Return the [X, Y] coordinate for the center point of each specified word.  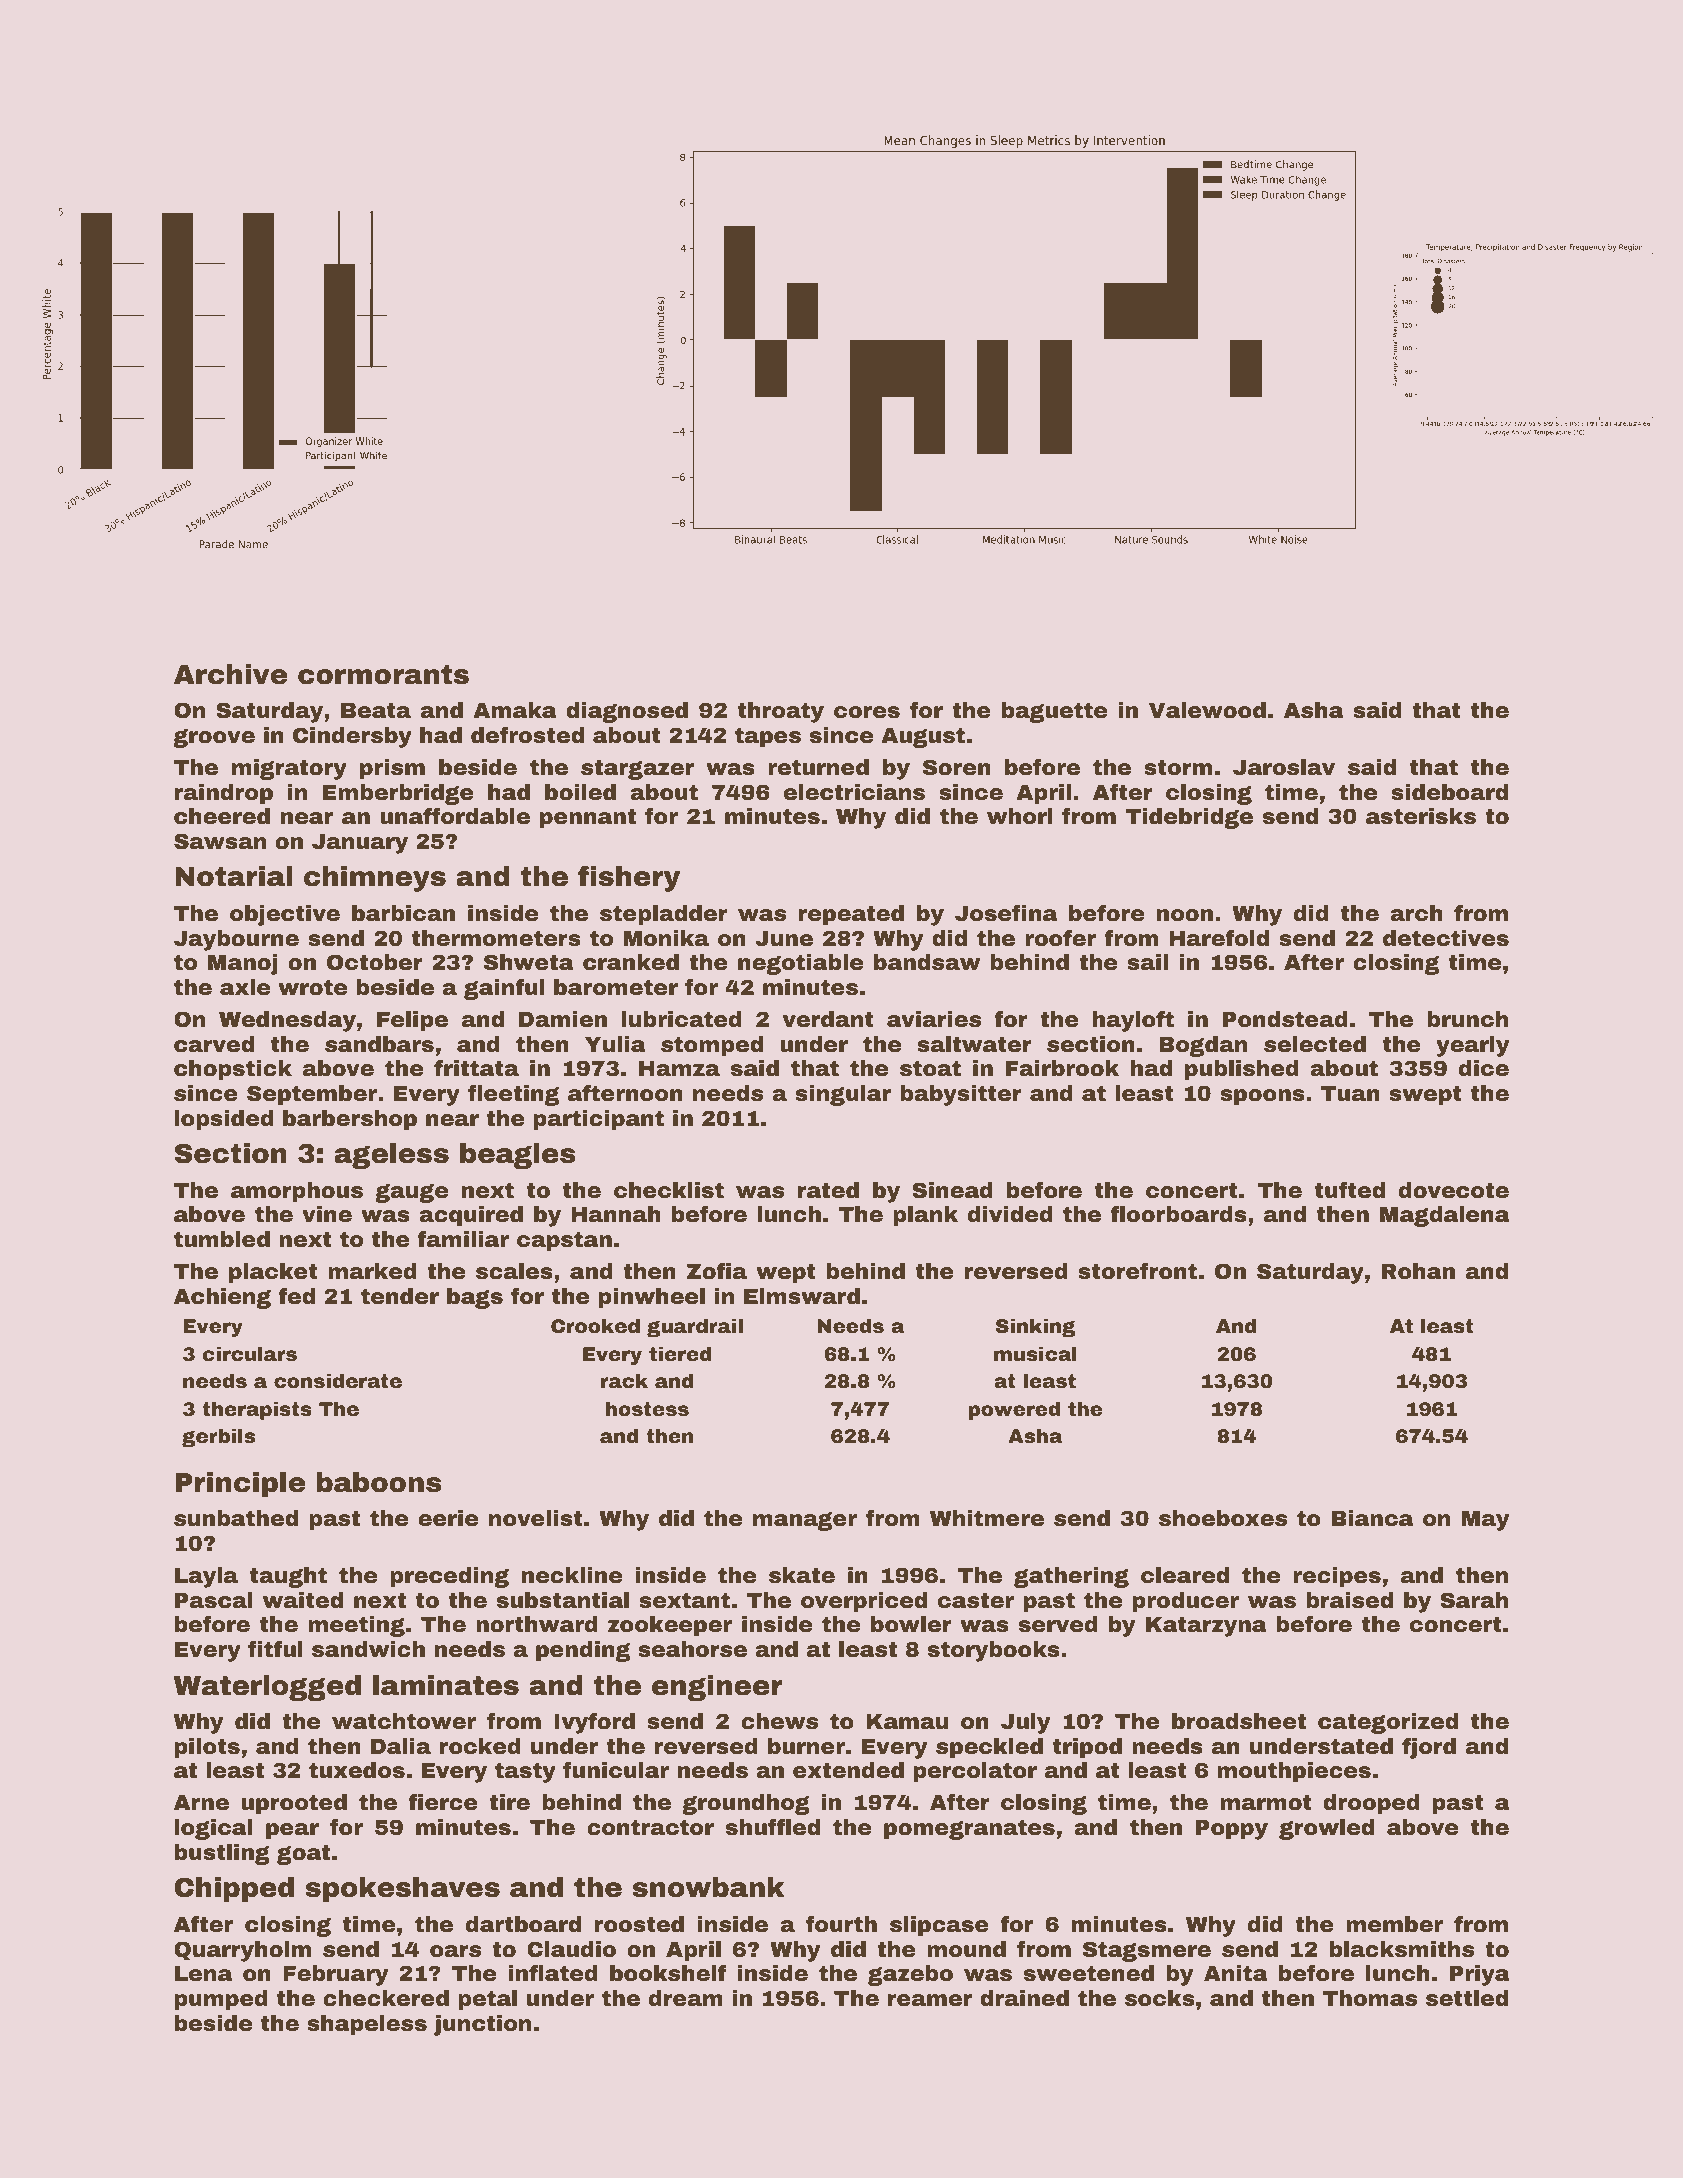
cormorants [383, 675]
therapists [257, 1410]
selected [1315, 1044]
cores [867, 712]
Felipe [412, 1021]
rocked [480, 1746]
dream [686, 1998]
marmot [1266, 1802]
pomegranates [969, 1830]
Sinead [952, 1190]
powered [1014, 1410]
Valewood [1207, 710]
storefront [1137, 1271]
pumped [221, 2000]
